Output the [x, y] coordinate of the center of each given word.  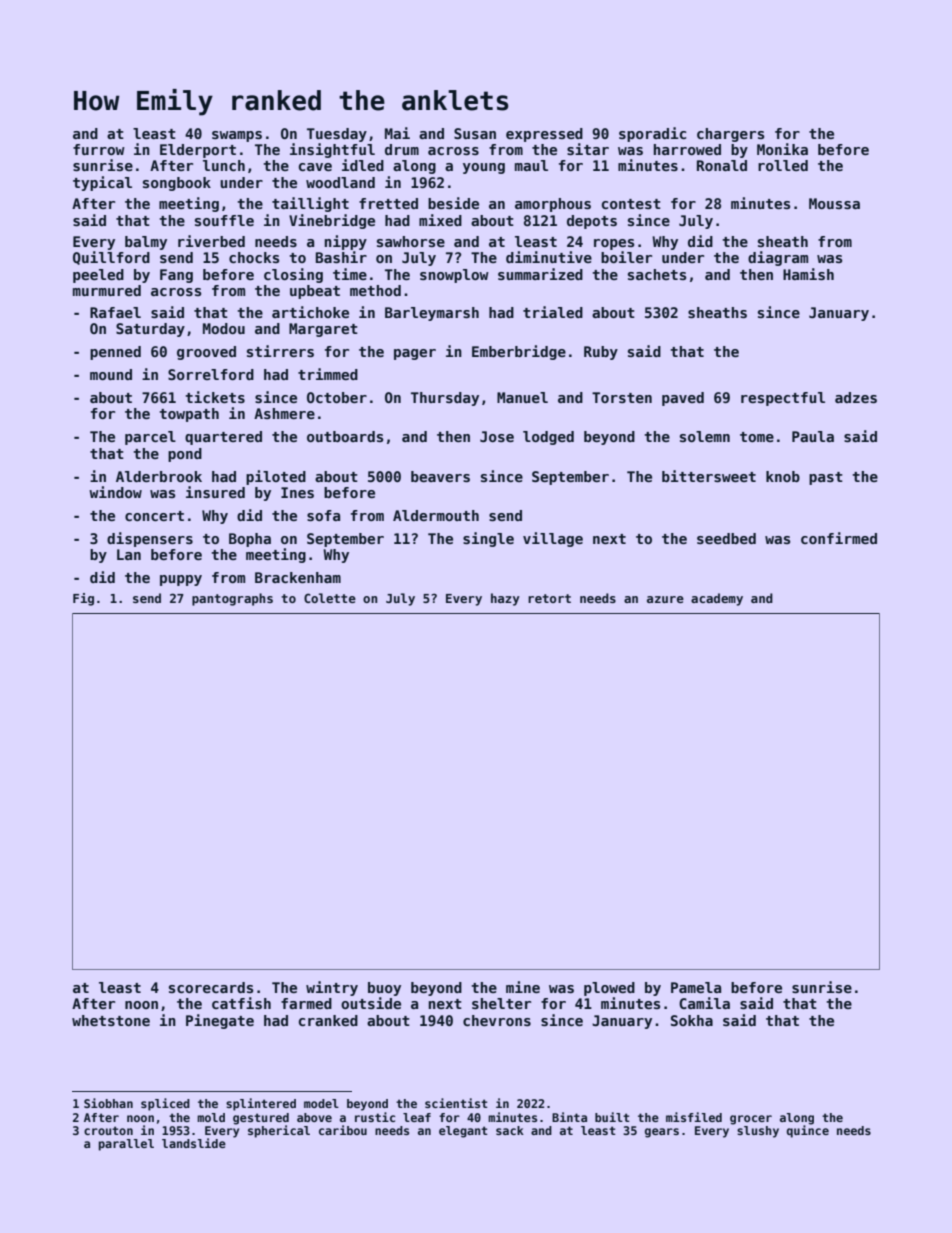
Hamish [808, 274]
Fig [83, 599]
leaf [417, 1117]
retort [549, 598]
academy [717, 599]
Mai [397, 133]
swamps [237, 136]
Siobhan [108, 1103]
